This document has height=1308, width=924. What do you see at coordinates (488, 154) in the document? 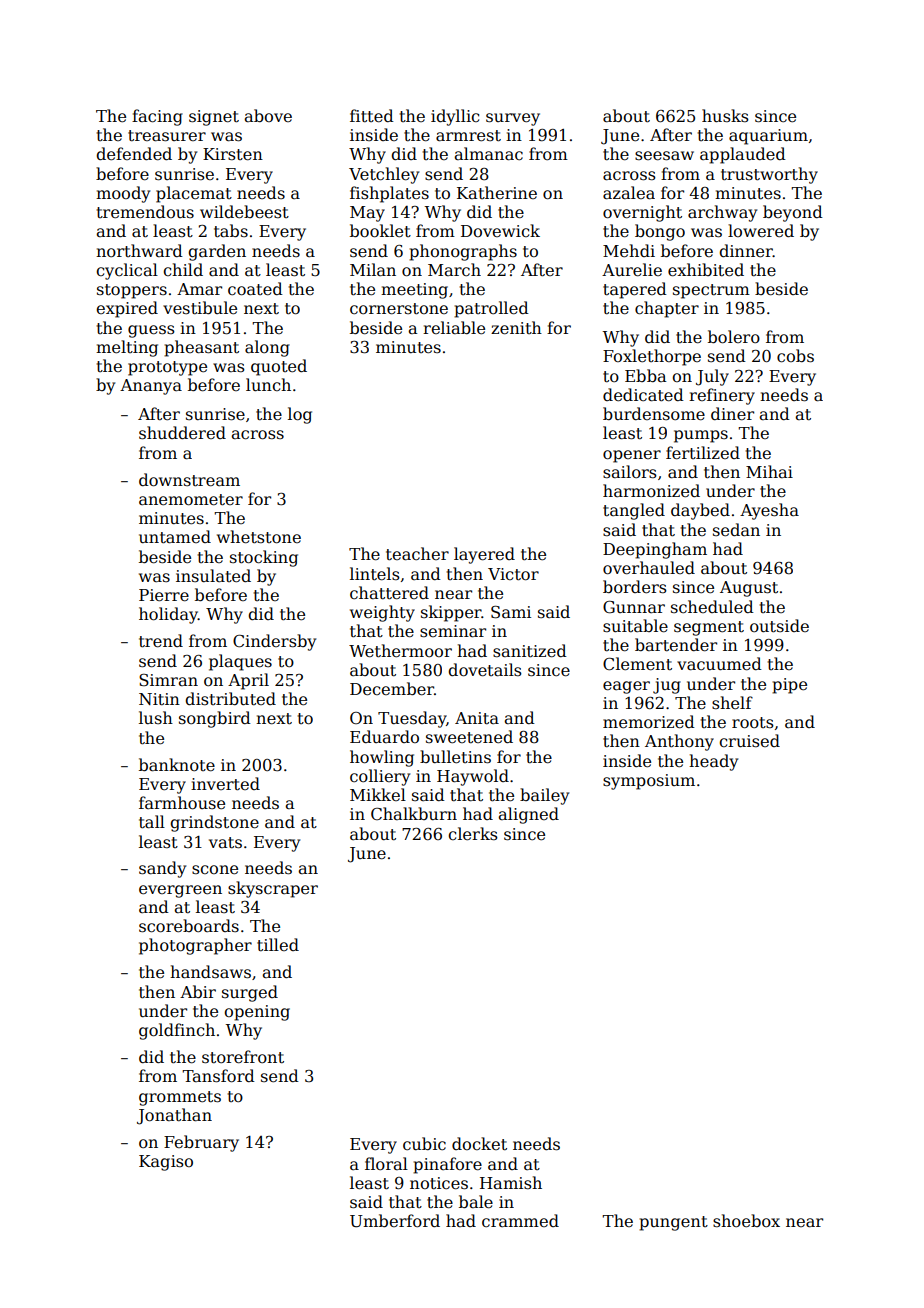
I see `almanac` at bounding box center [488, 154].
